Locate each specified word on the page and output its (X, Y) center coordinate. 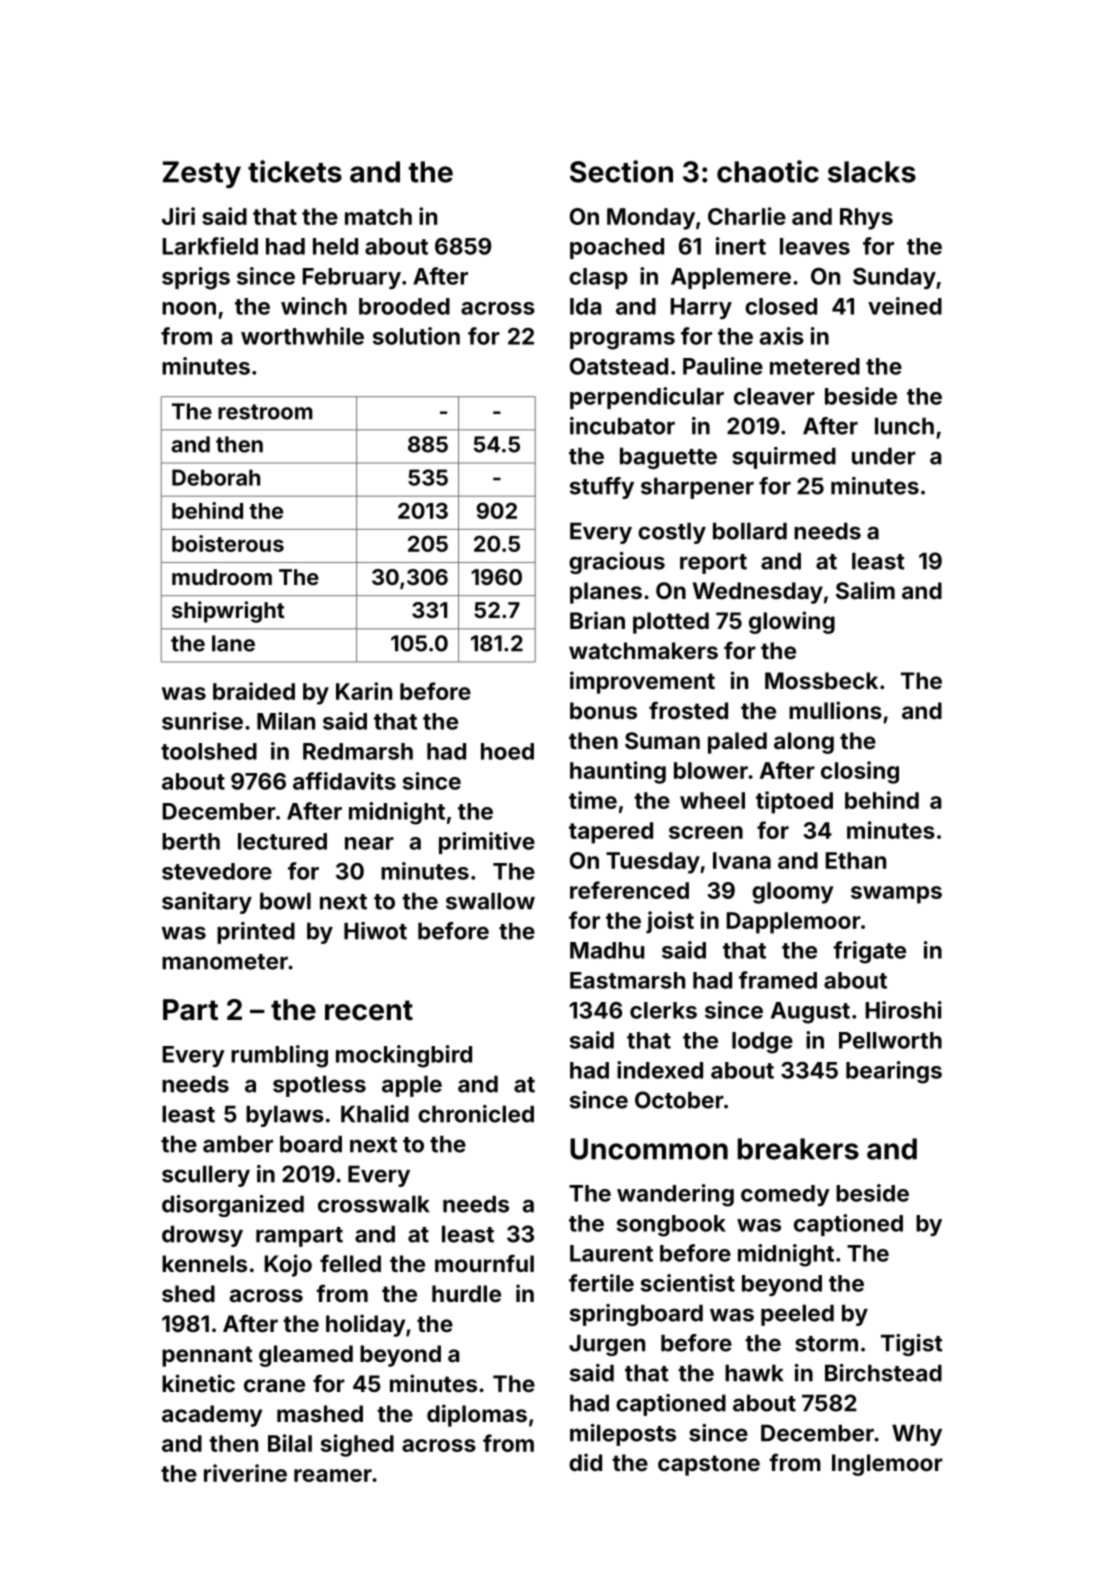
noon (189, 308)
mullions (835, 710)
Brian (597, 620)
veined (905, 306)
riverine (245, 1473)
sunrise (202, 721)
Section (621, 171)
